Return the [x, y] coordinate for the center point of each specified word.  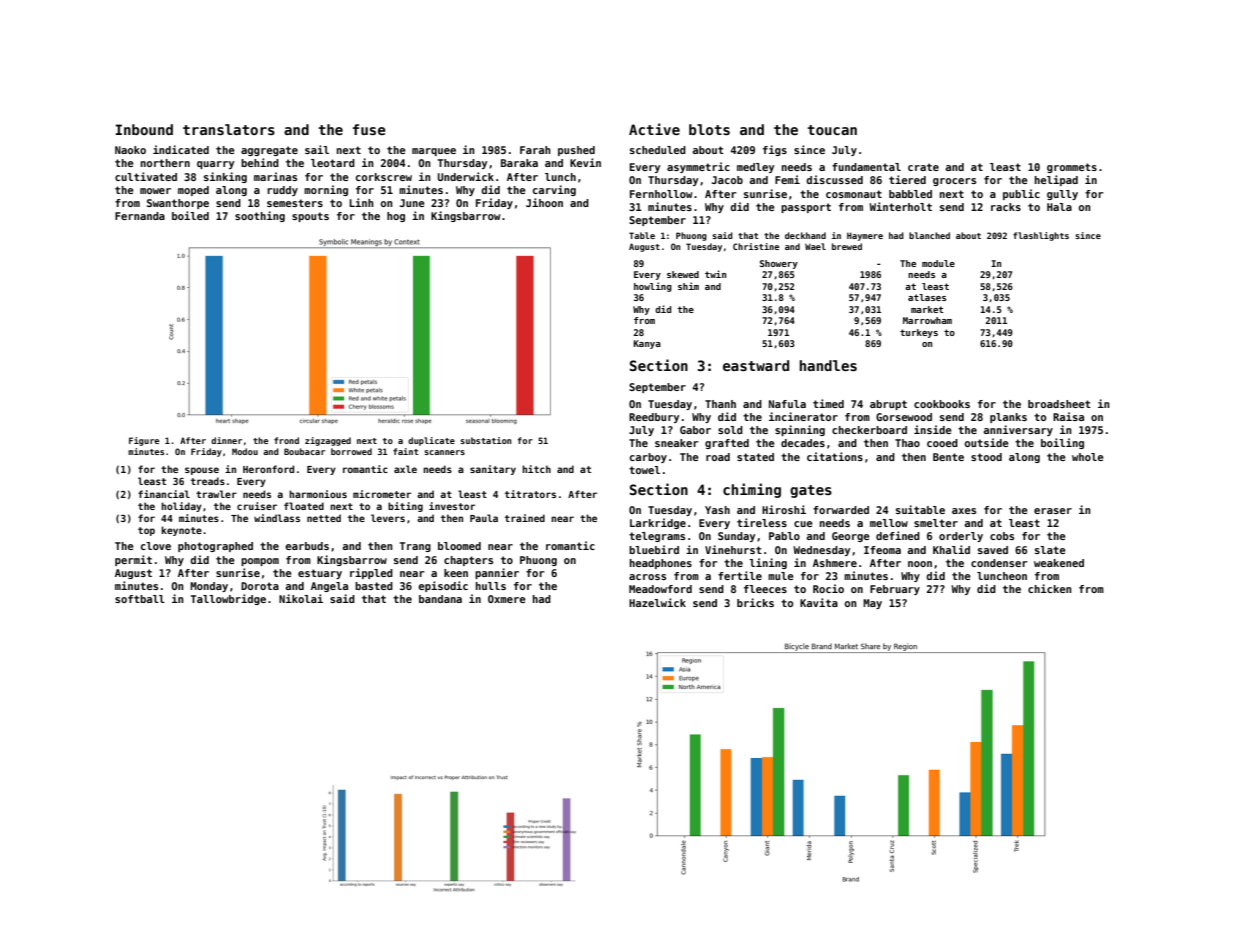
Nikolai [301, 598]
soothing [260, 216]
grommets [1072, 168]
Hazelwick [657, 602]
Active [654, 129]
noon [920, 564]
